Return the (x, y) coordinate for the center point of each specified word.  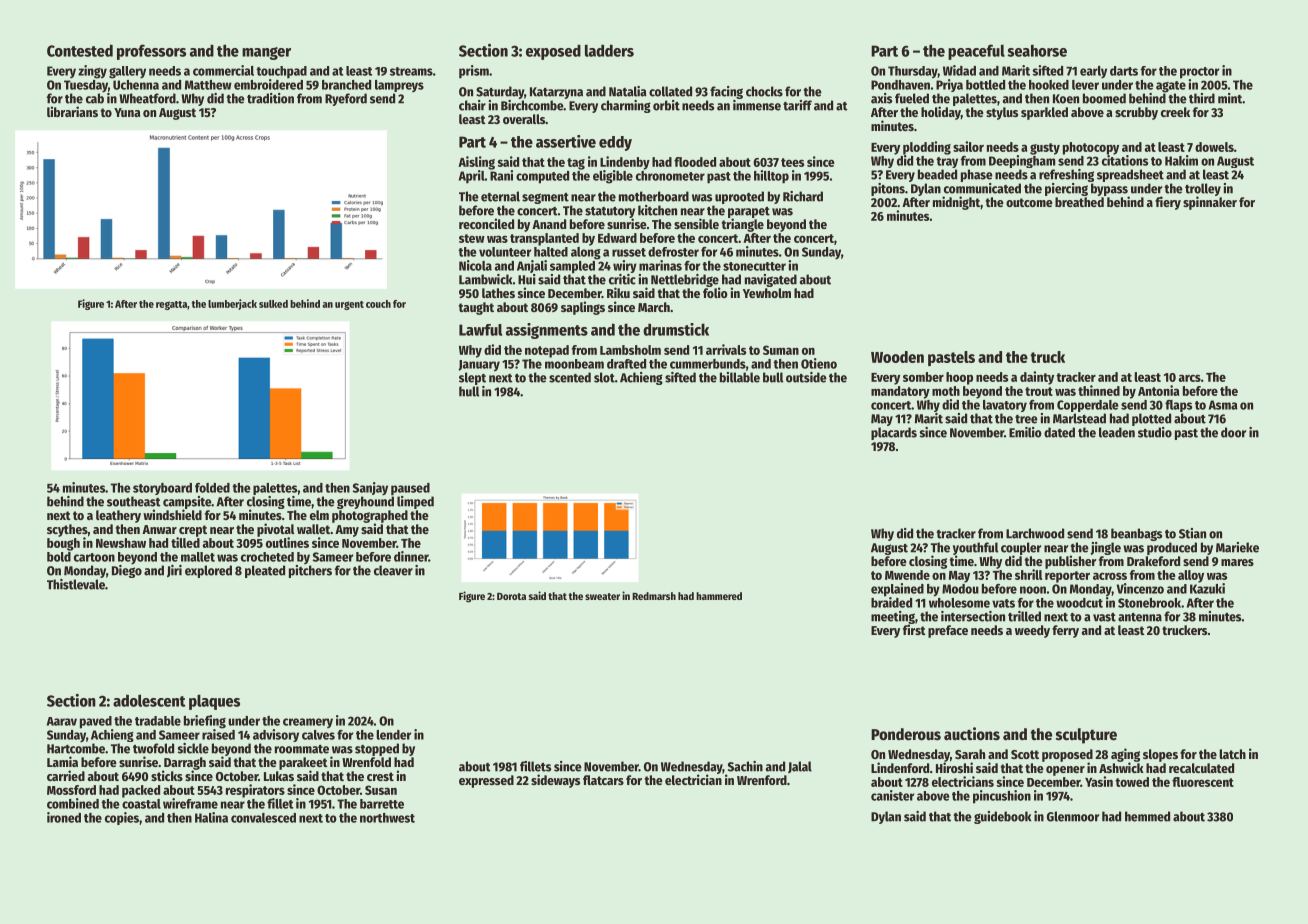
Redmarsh (654, 596)
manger (266, 53)
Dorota (511, 596)
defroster (673, 252)
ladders (609, 50)
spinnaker (1210, 203)
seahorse (1037, 50)
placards (894, 433)
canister (892, 795)
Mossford (71, 790)
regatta (171, 305)
